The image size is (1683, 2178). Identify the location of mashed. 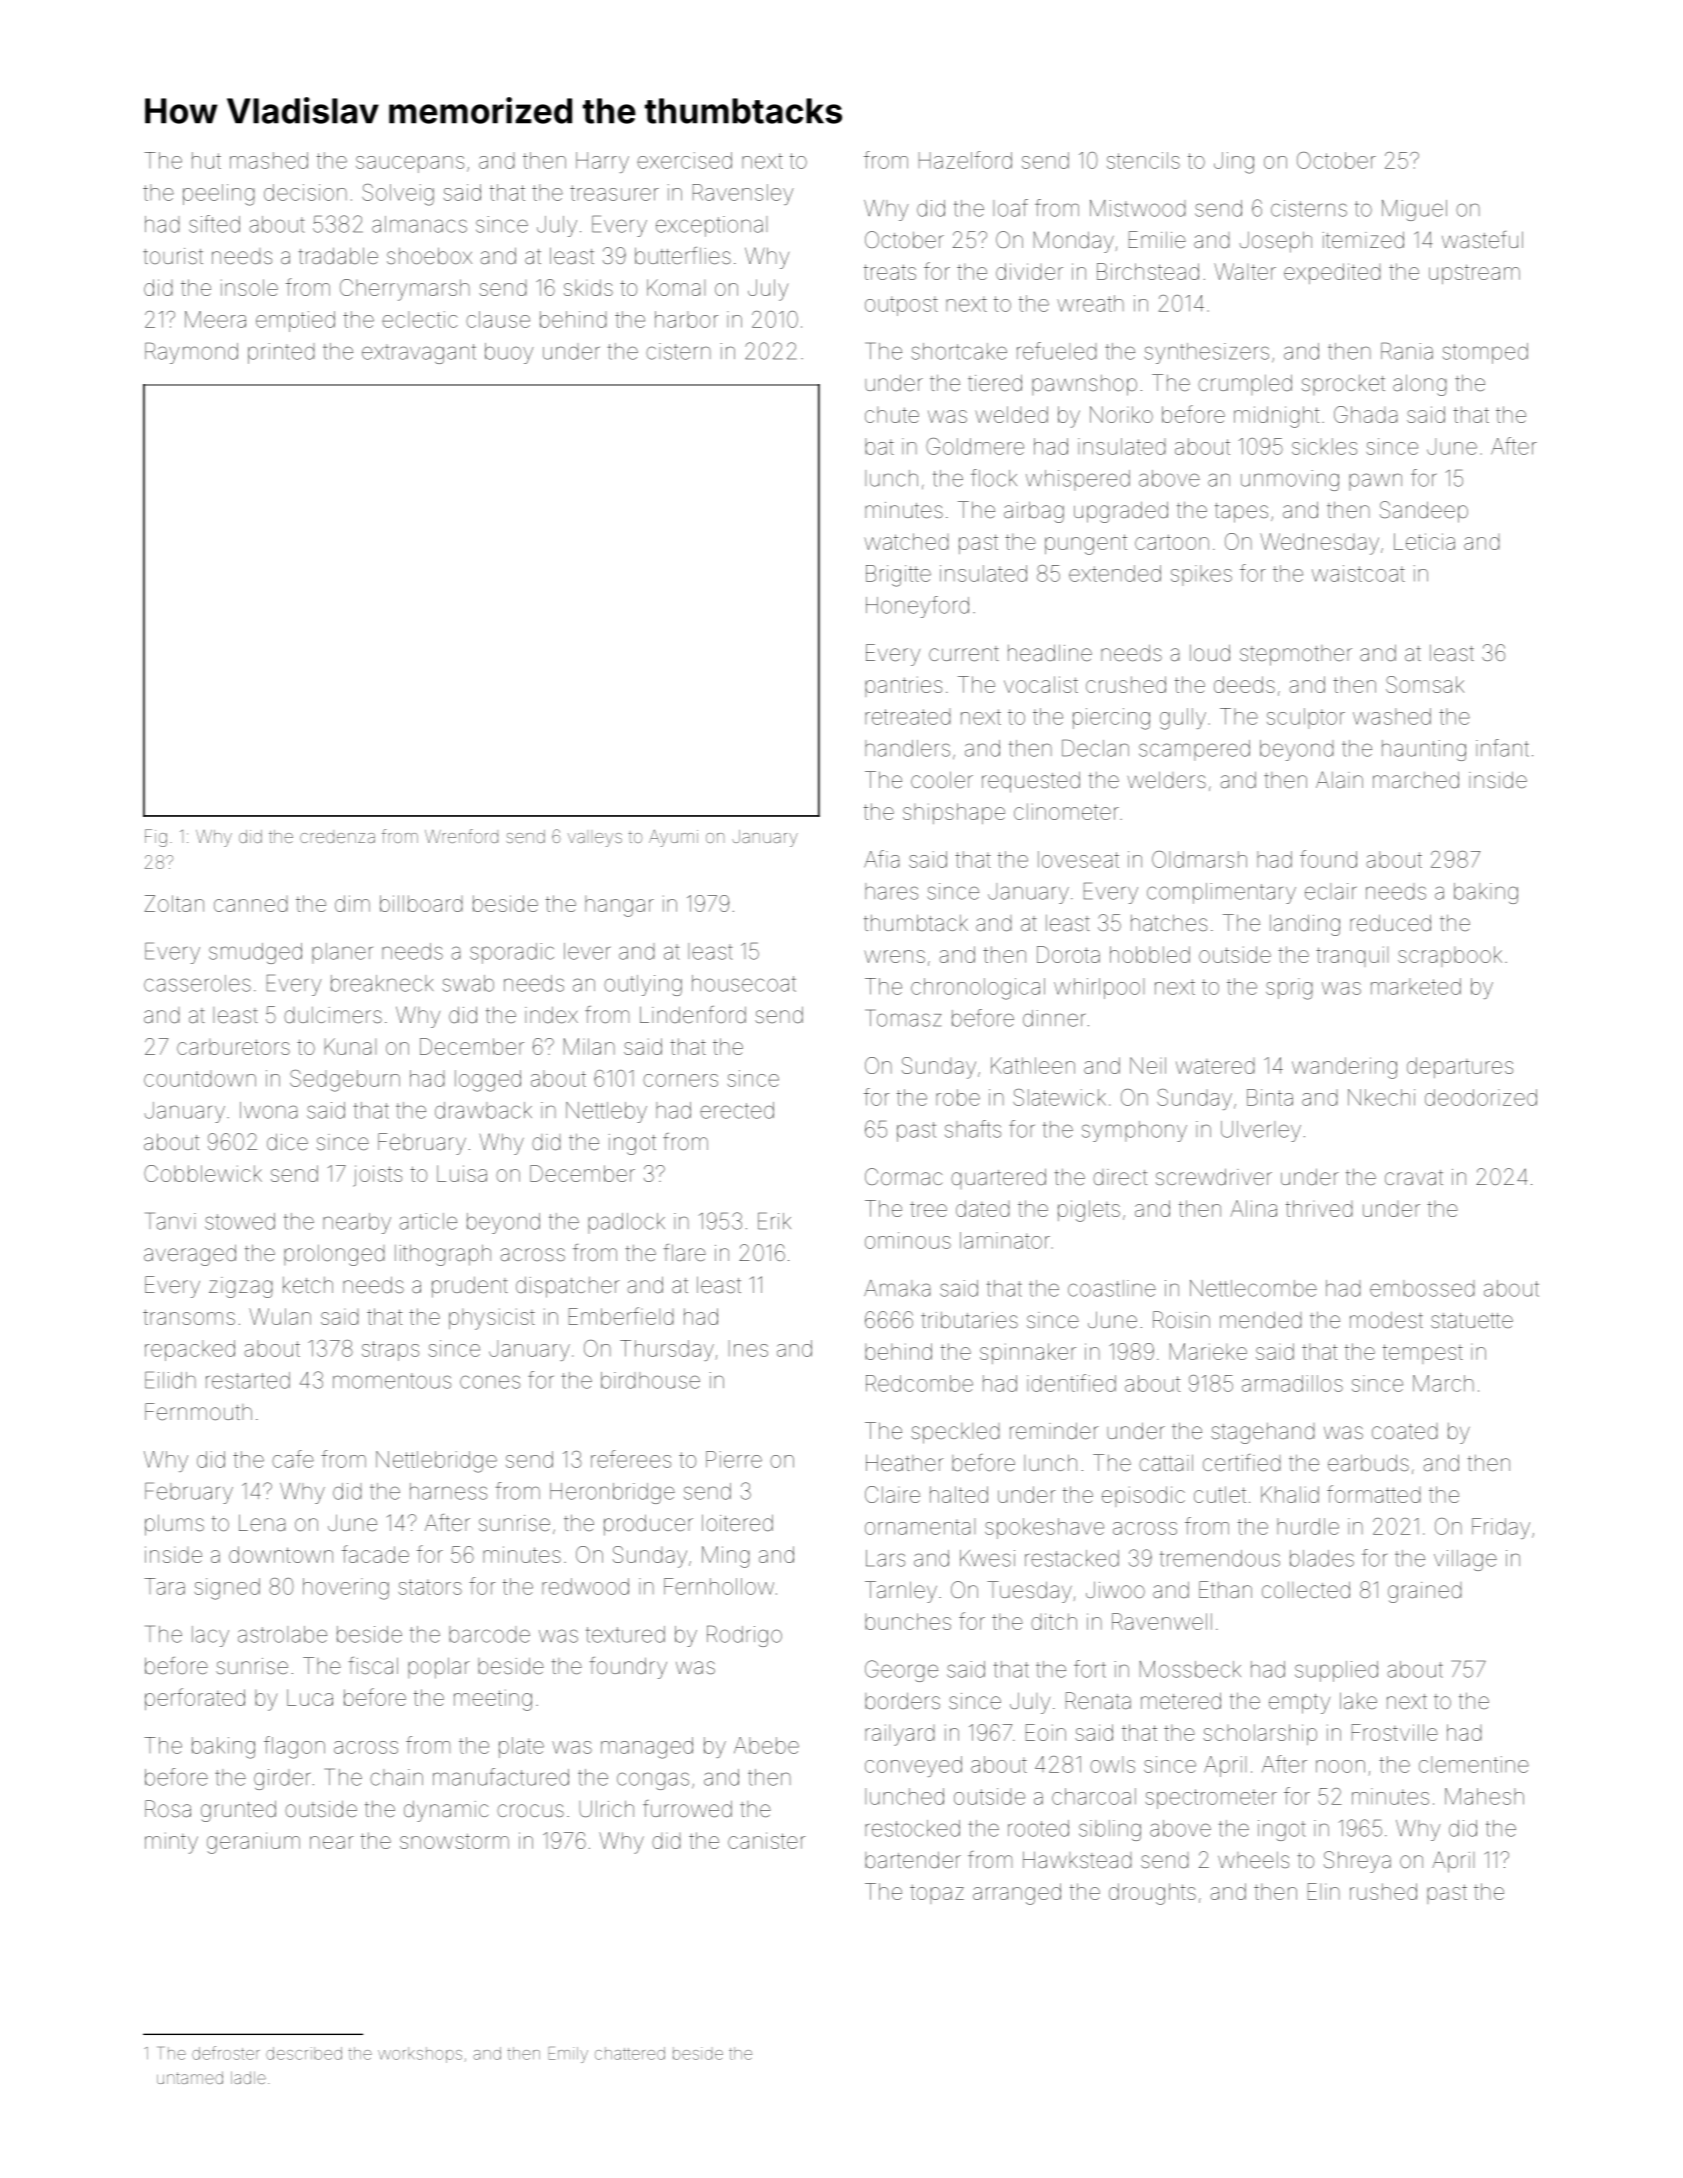
(269, 160).
